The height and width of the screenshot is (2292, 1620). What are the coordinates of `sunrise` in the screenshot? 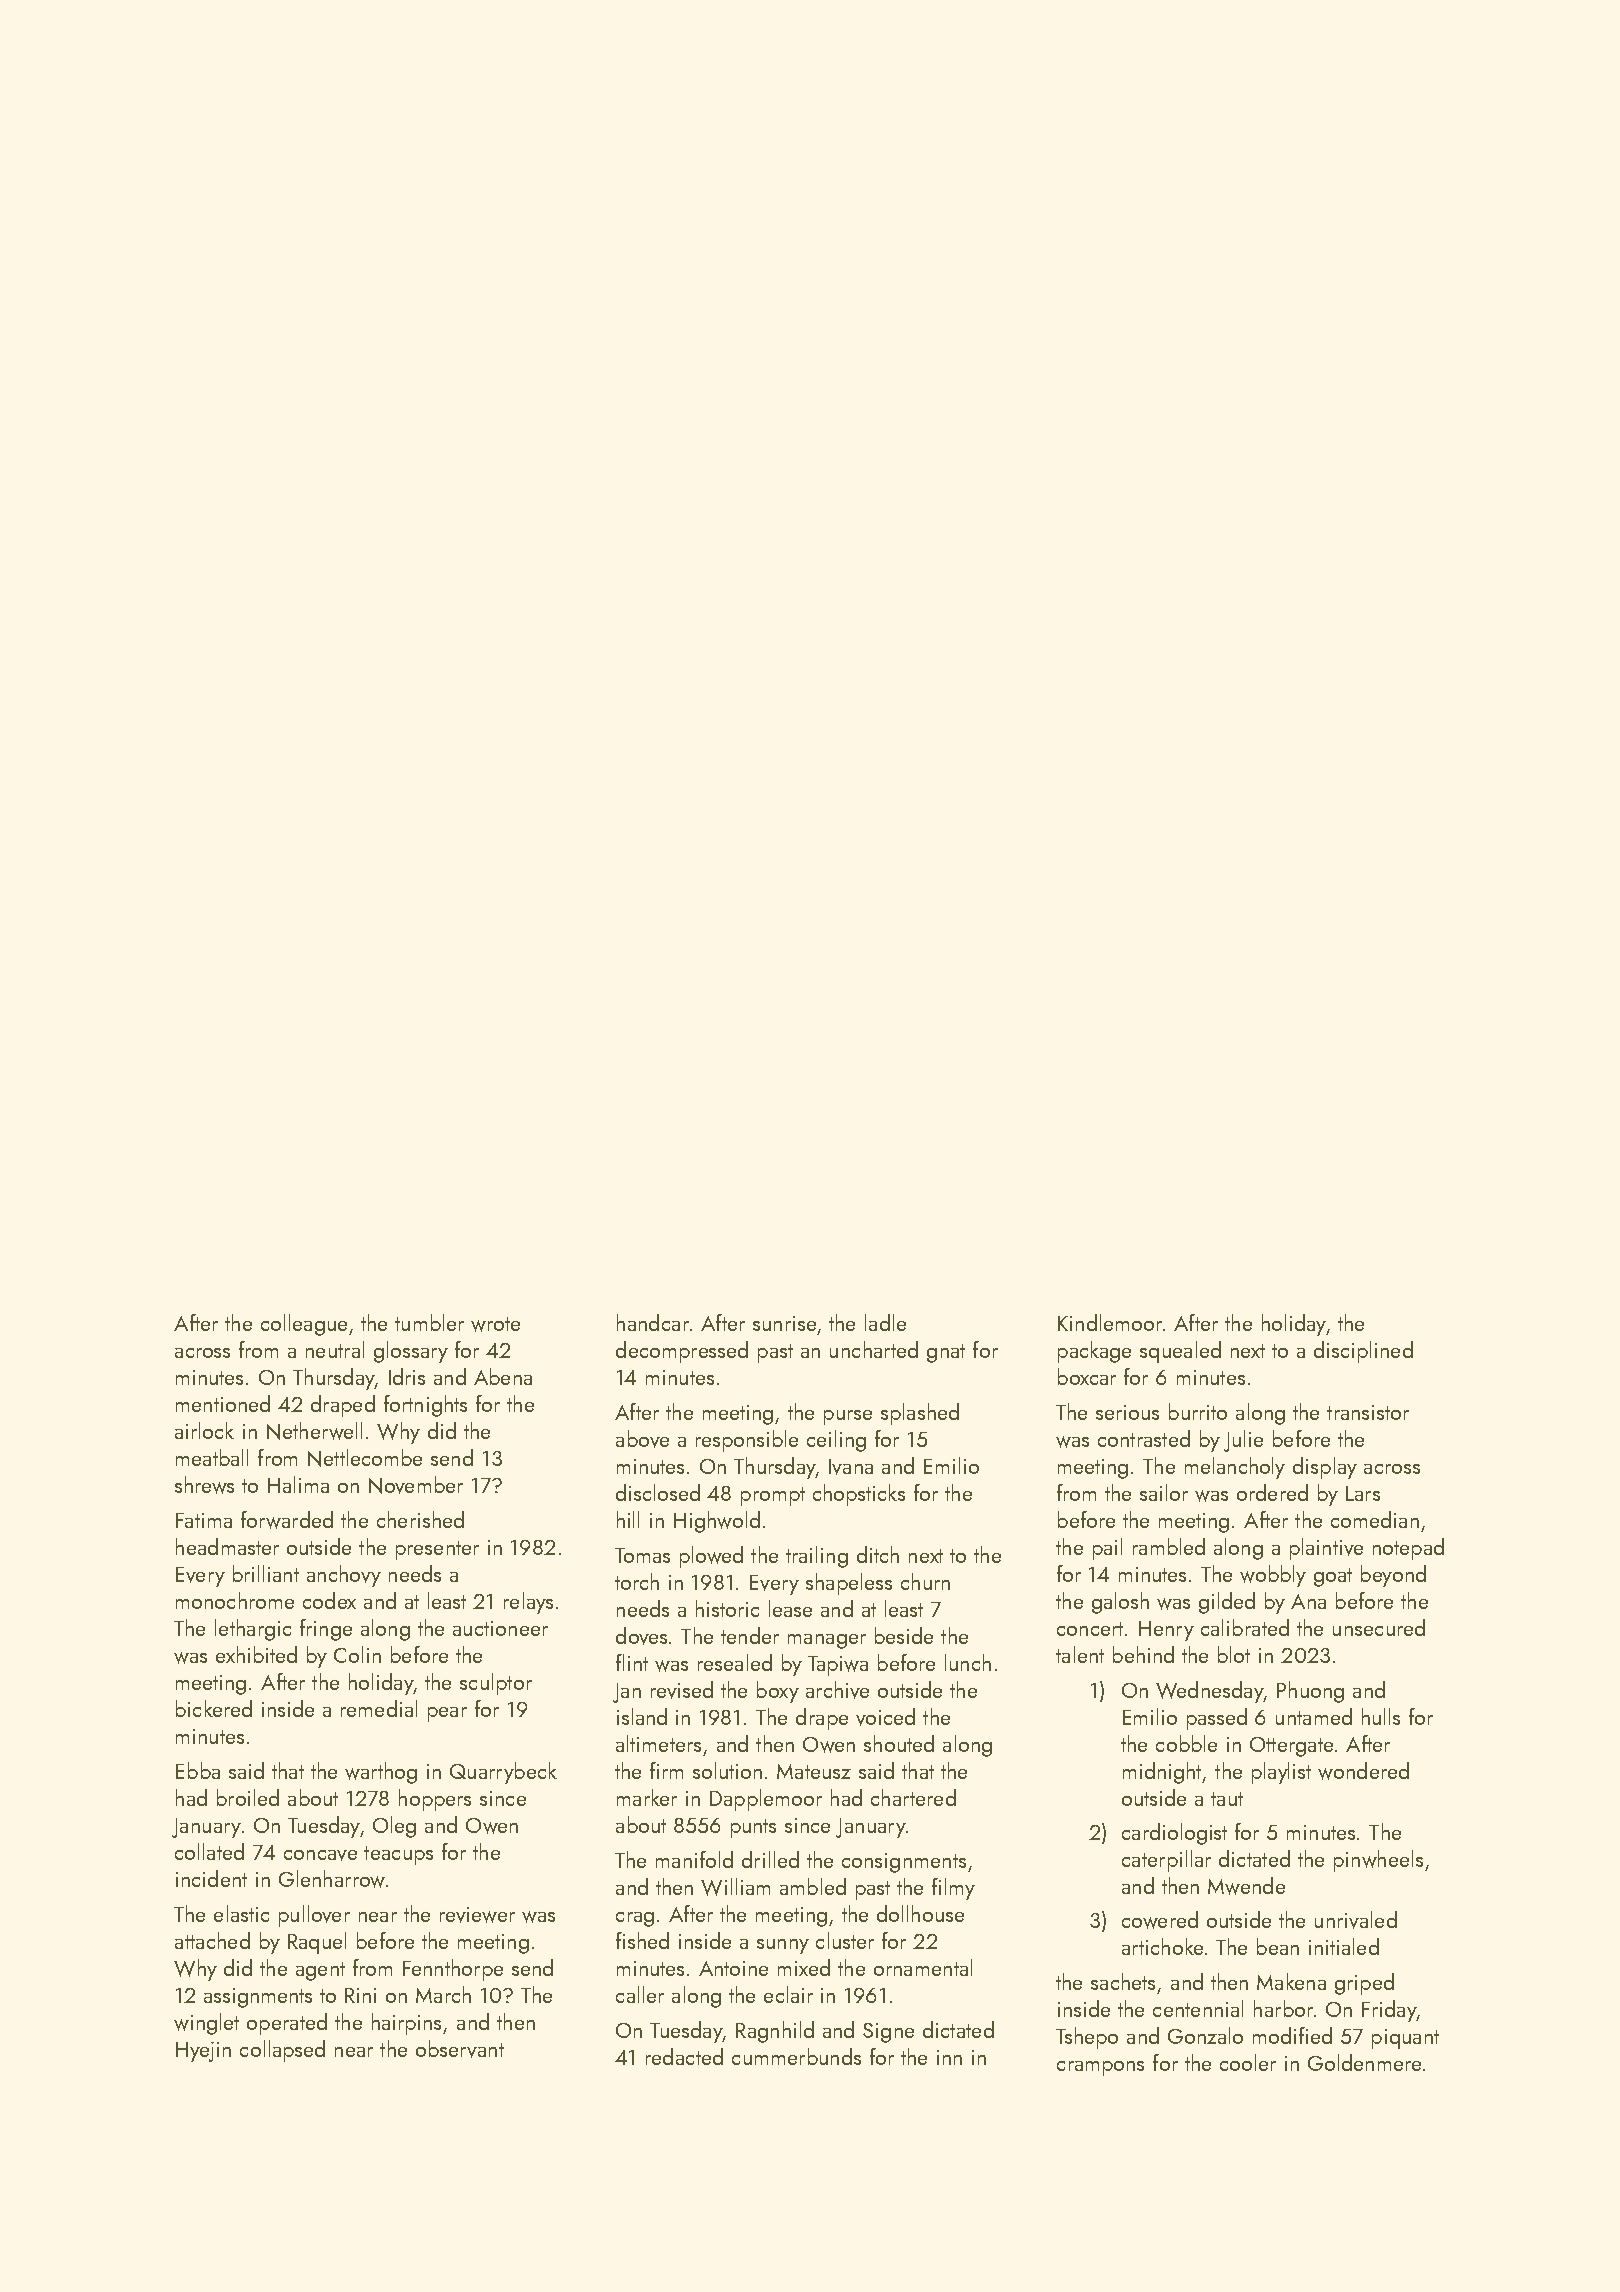 It's located at (784, 1323).
